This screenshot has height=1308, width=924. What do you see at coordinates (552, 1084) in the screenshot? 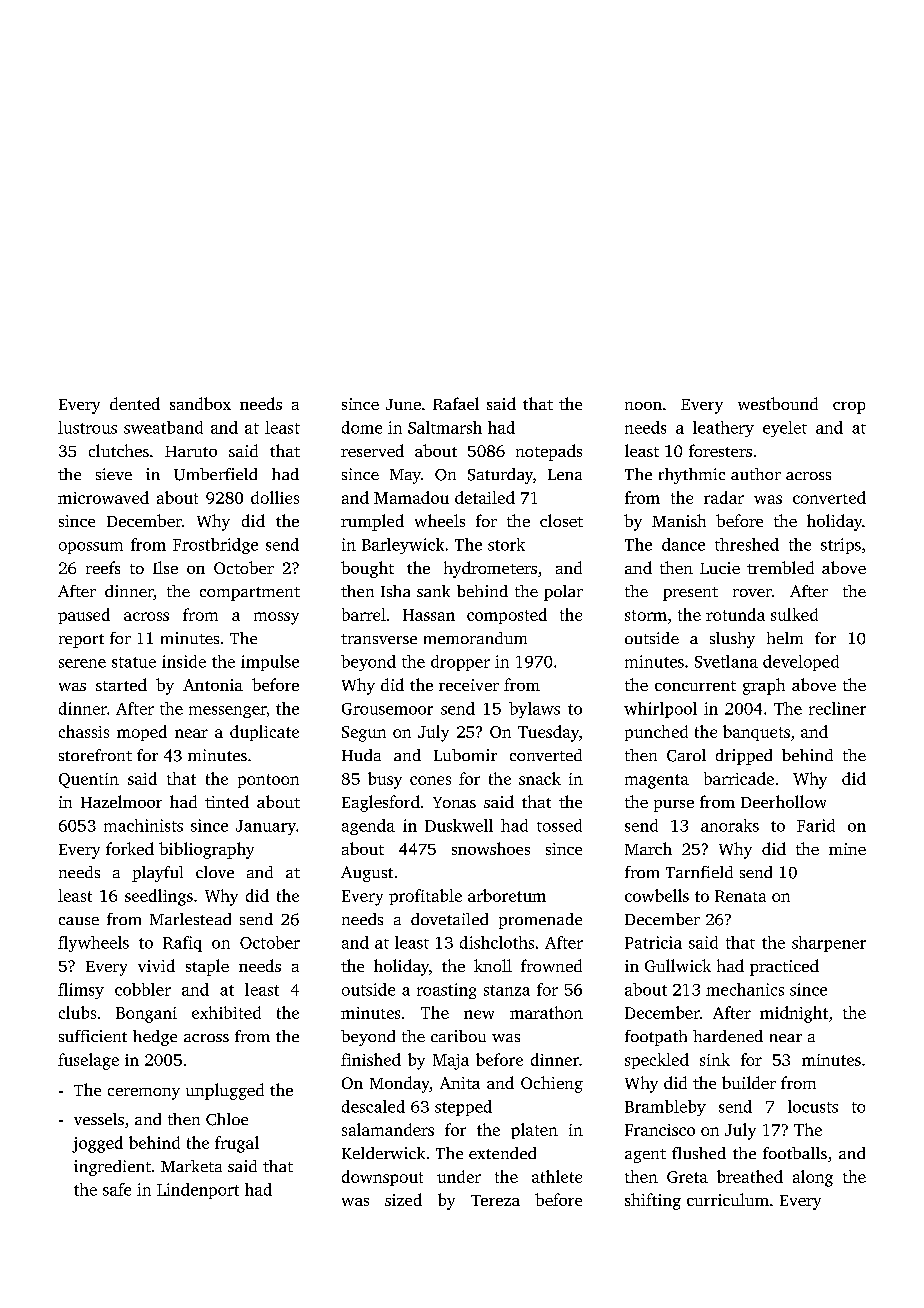
I see `Ochieng` at bounding box center [552, 1084].
